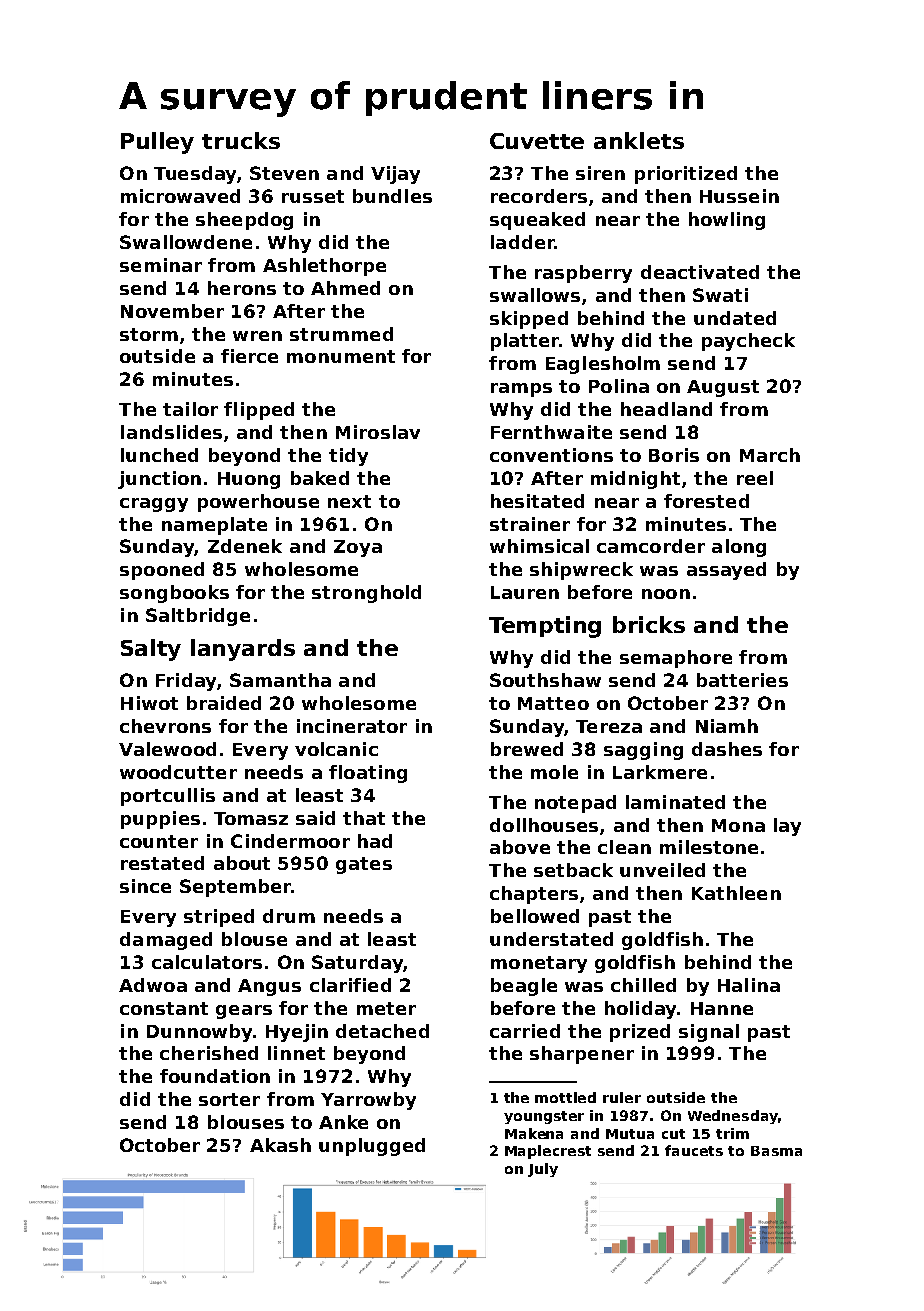 The height and width of the screenshot is (1311, 924). I want to click on trucks, so click(241, 140).
